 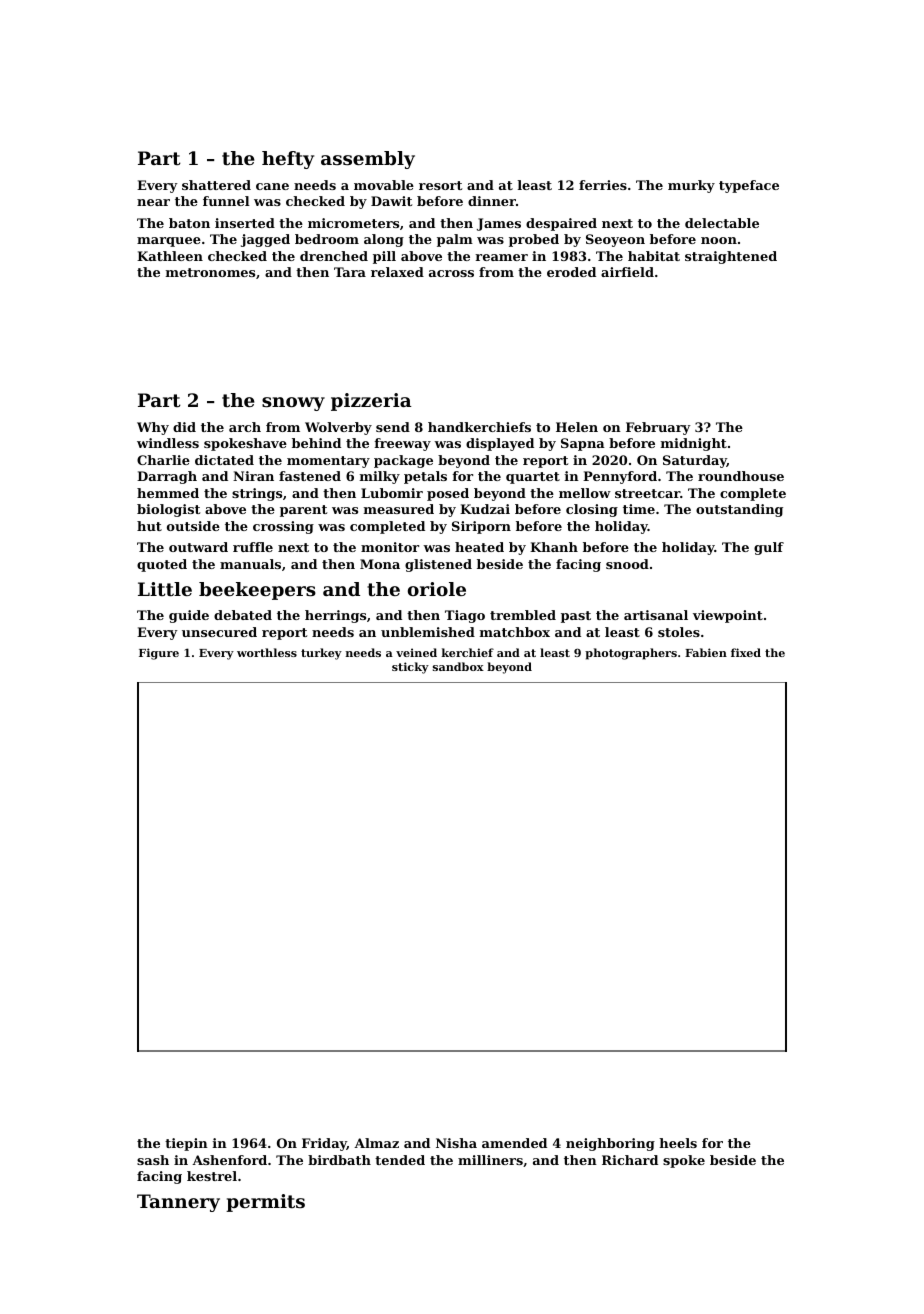 What do you see at coordinates (178, 1203) in the screenshot?
I see `Tannery` at bounding box center [178, 1203].
